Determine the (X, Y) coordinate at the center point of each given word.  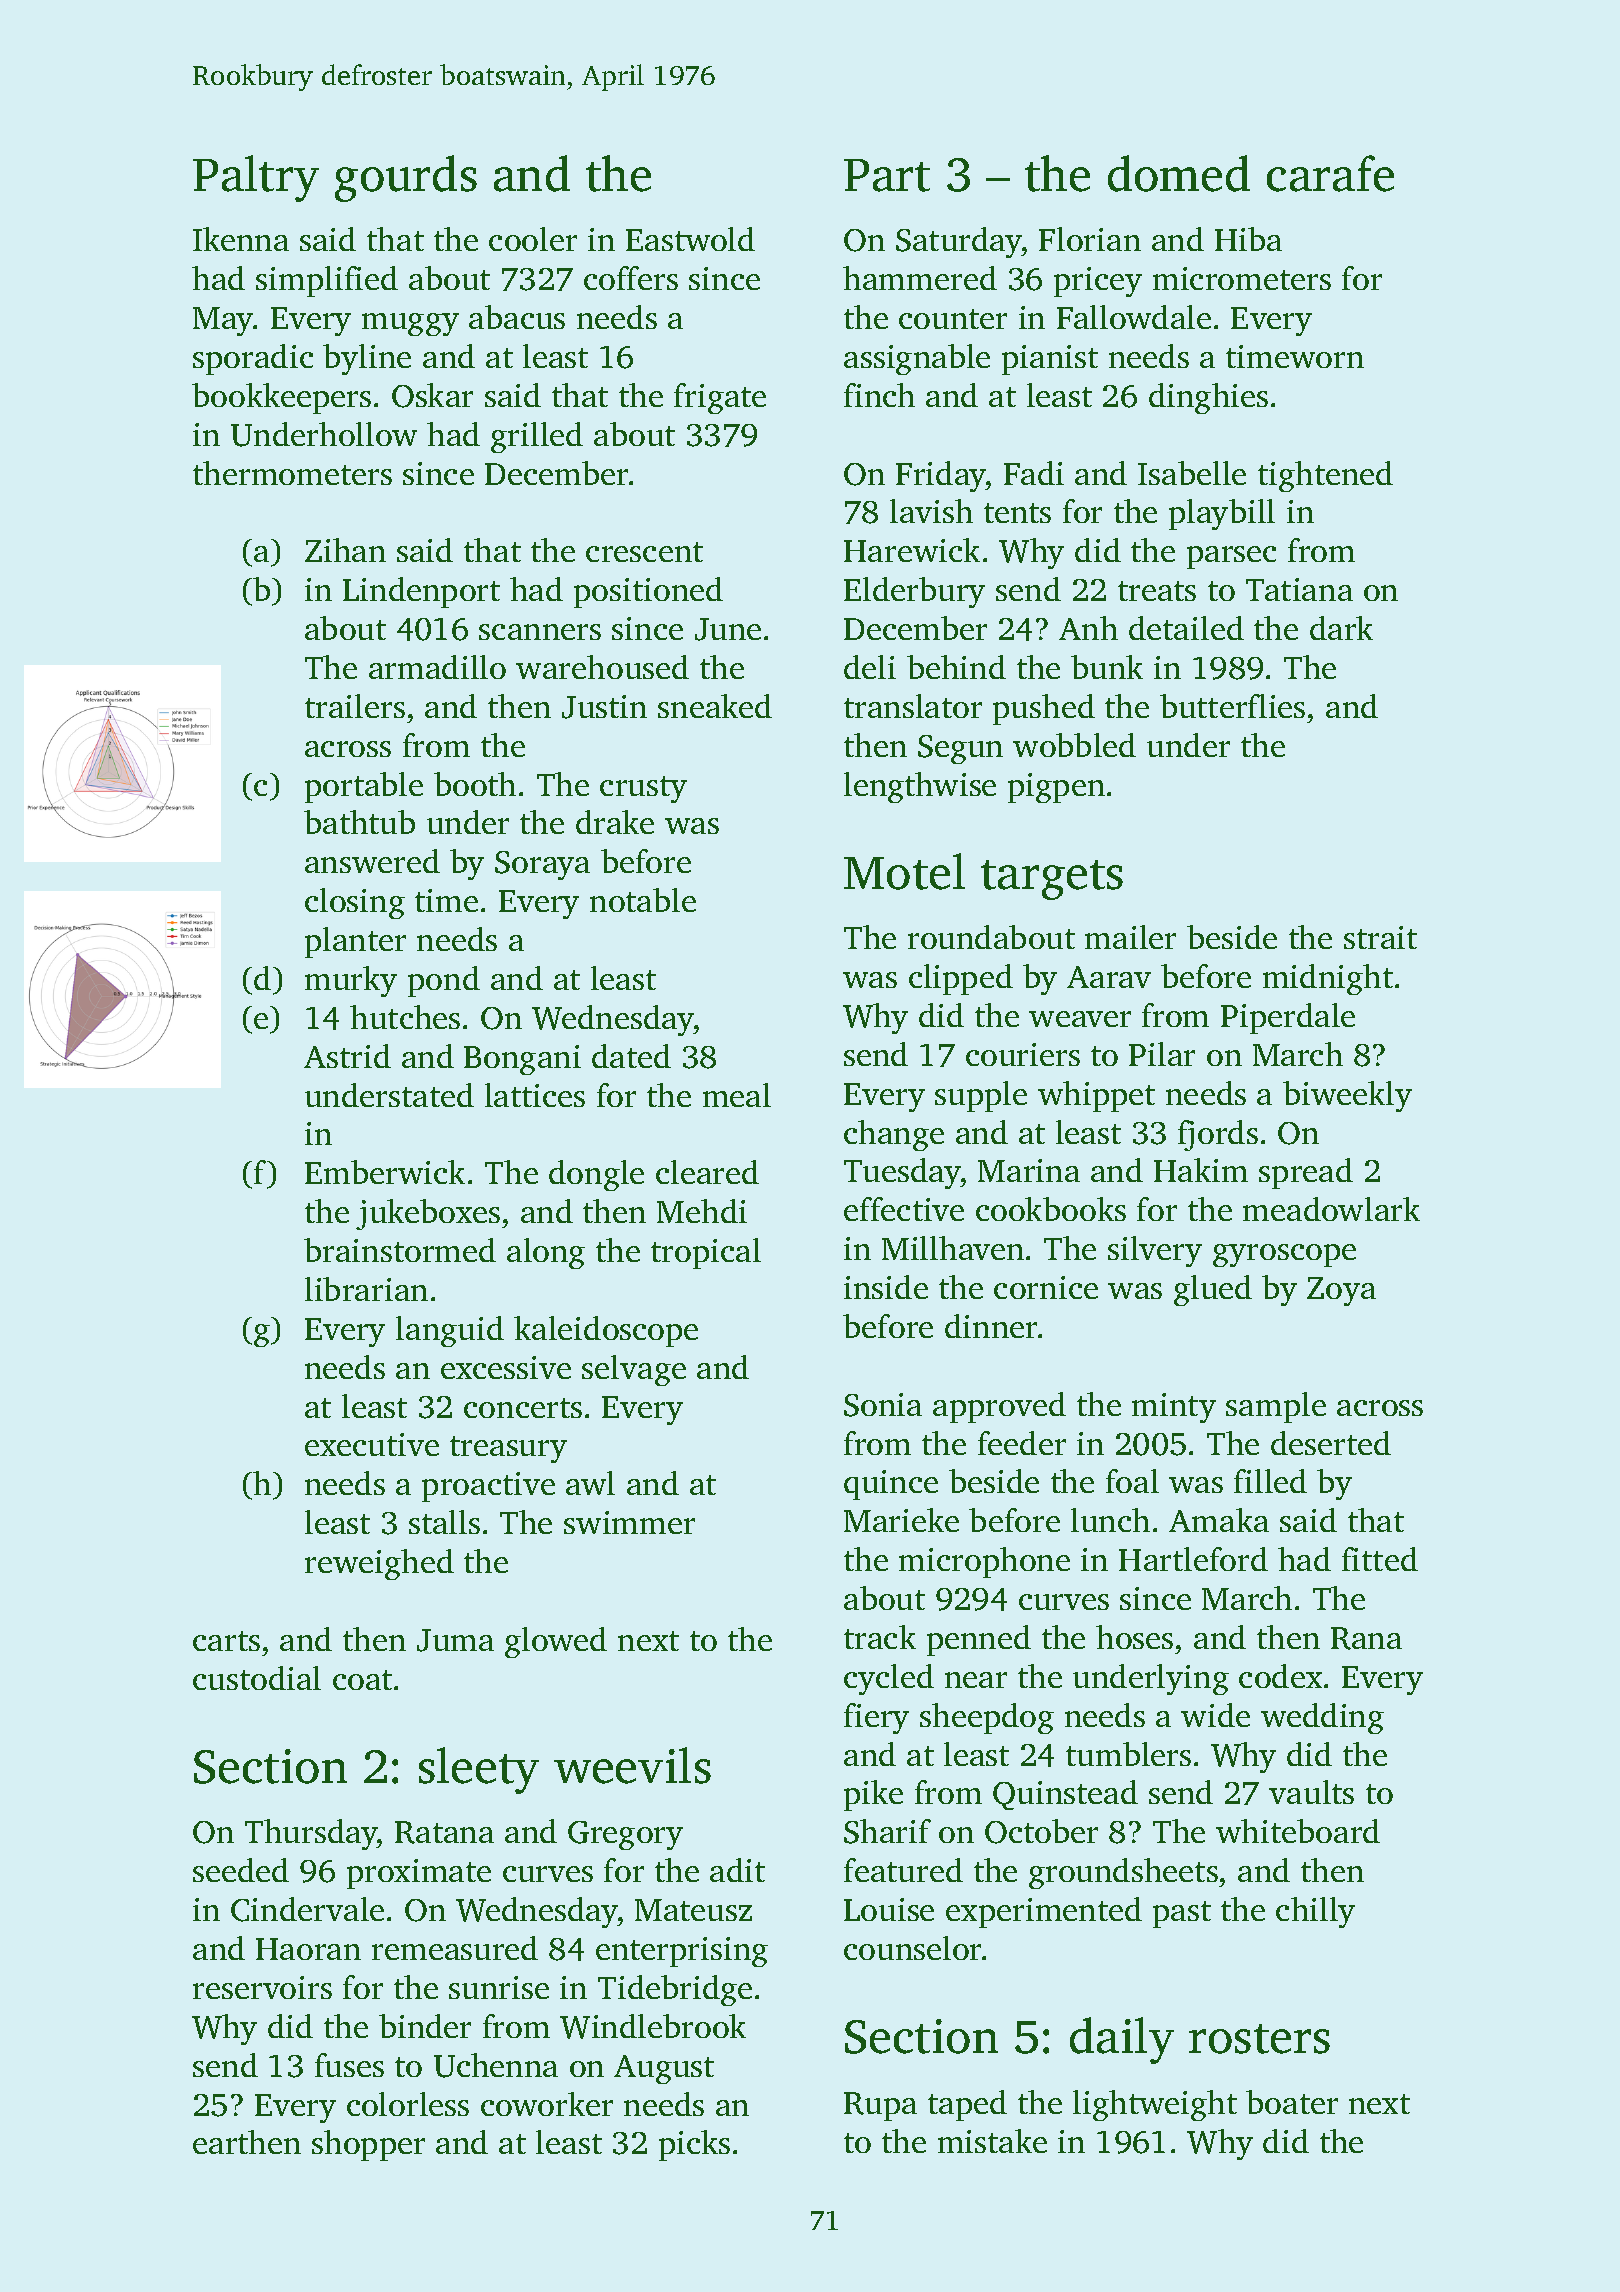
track (880, 1637)
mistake (992, 2141)
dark (1341, 628)
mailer (1130, 937)
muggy (410, 324)
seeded (241, 1870)
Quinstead (1065, 1795)
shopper (368, 2145)
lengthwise (920, 787)
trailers (355, 706)
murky (351, 981)
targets (1052, 880)
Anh (1088, 628)
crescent (644, 552)
